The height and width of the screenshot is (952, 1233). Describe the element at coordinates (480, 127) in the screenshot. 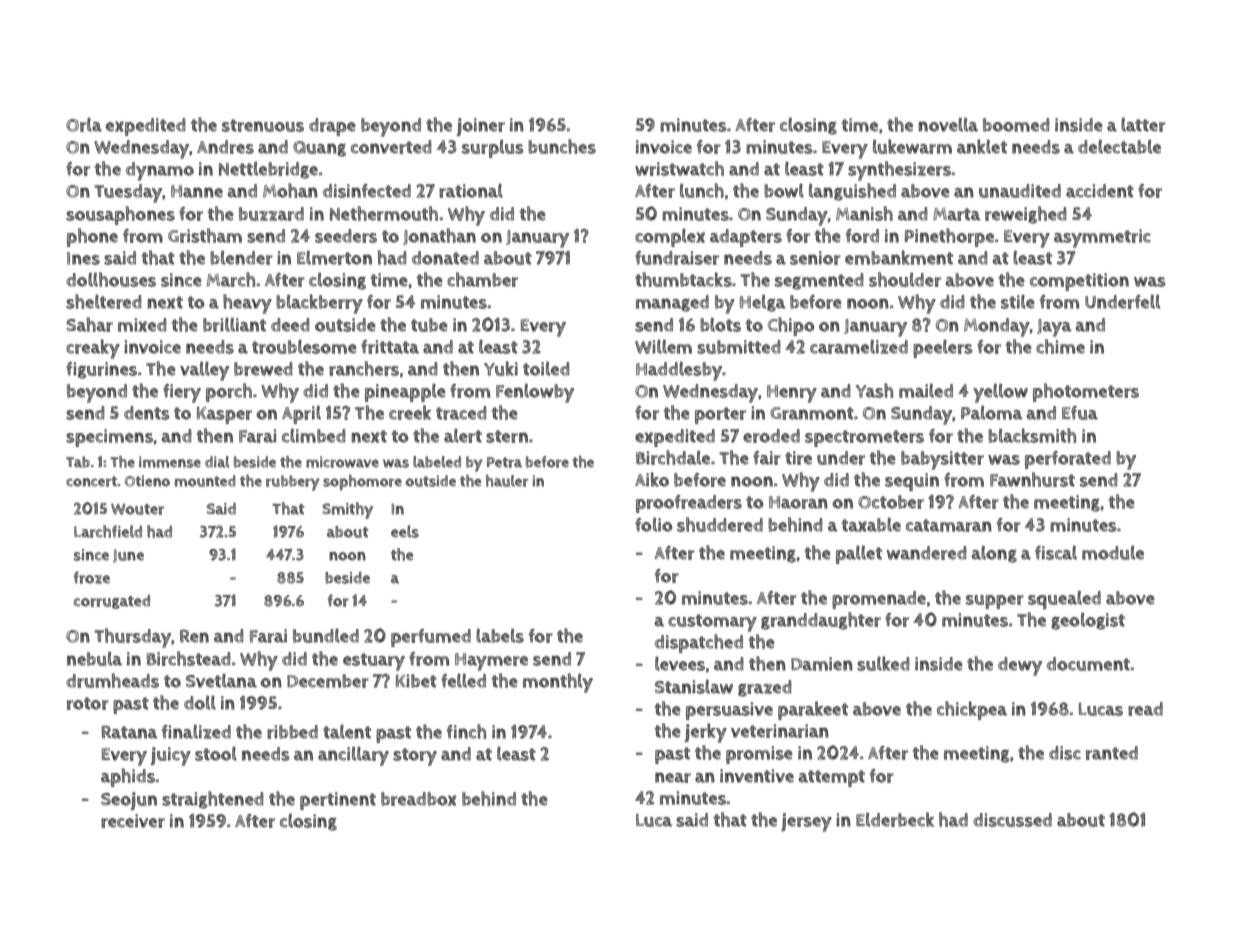

I see `joiner` at that location.
